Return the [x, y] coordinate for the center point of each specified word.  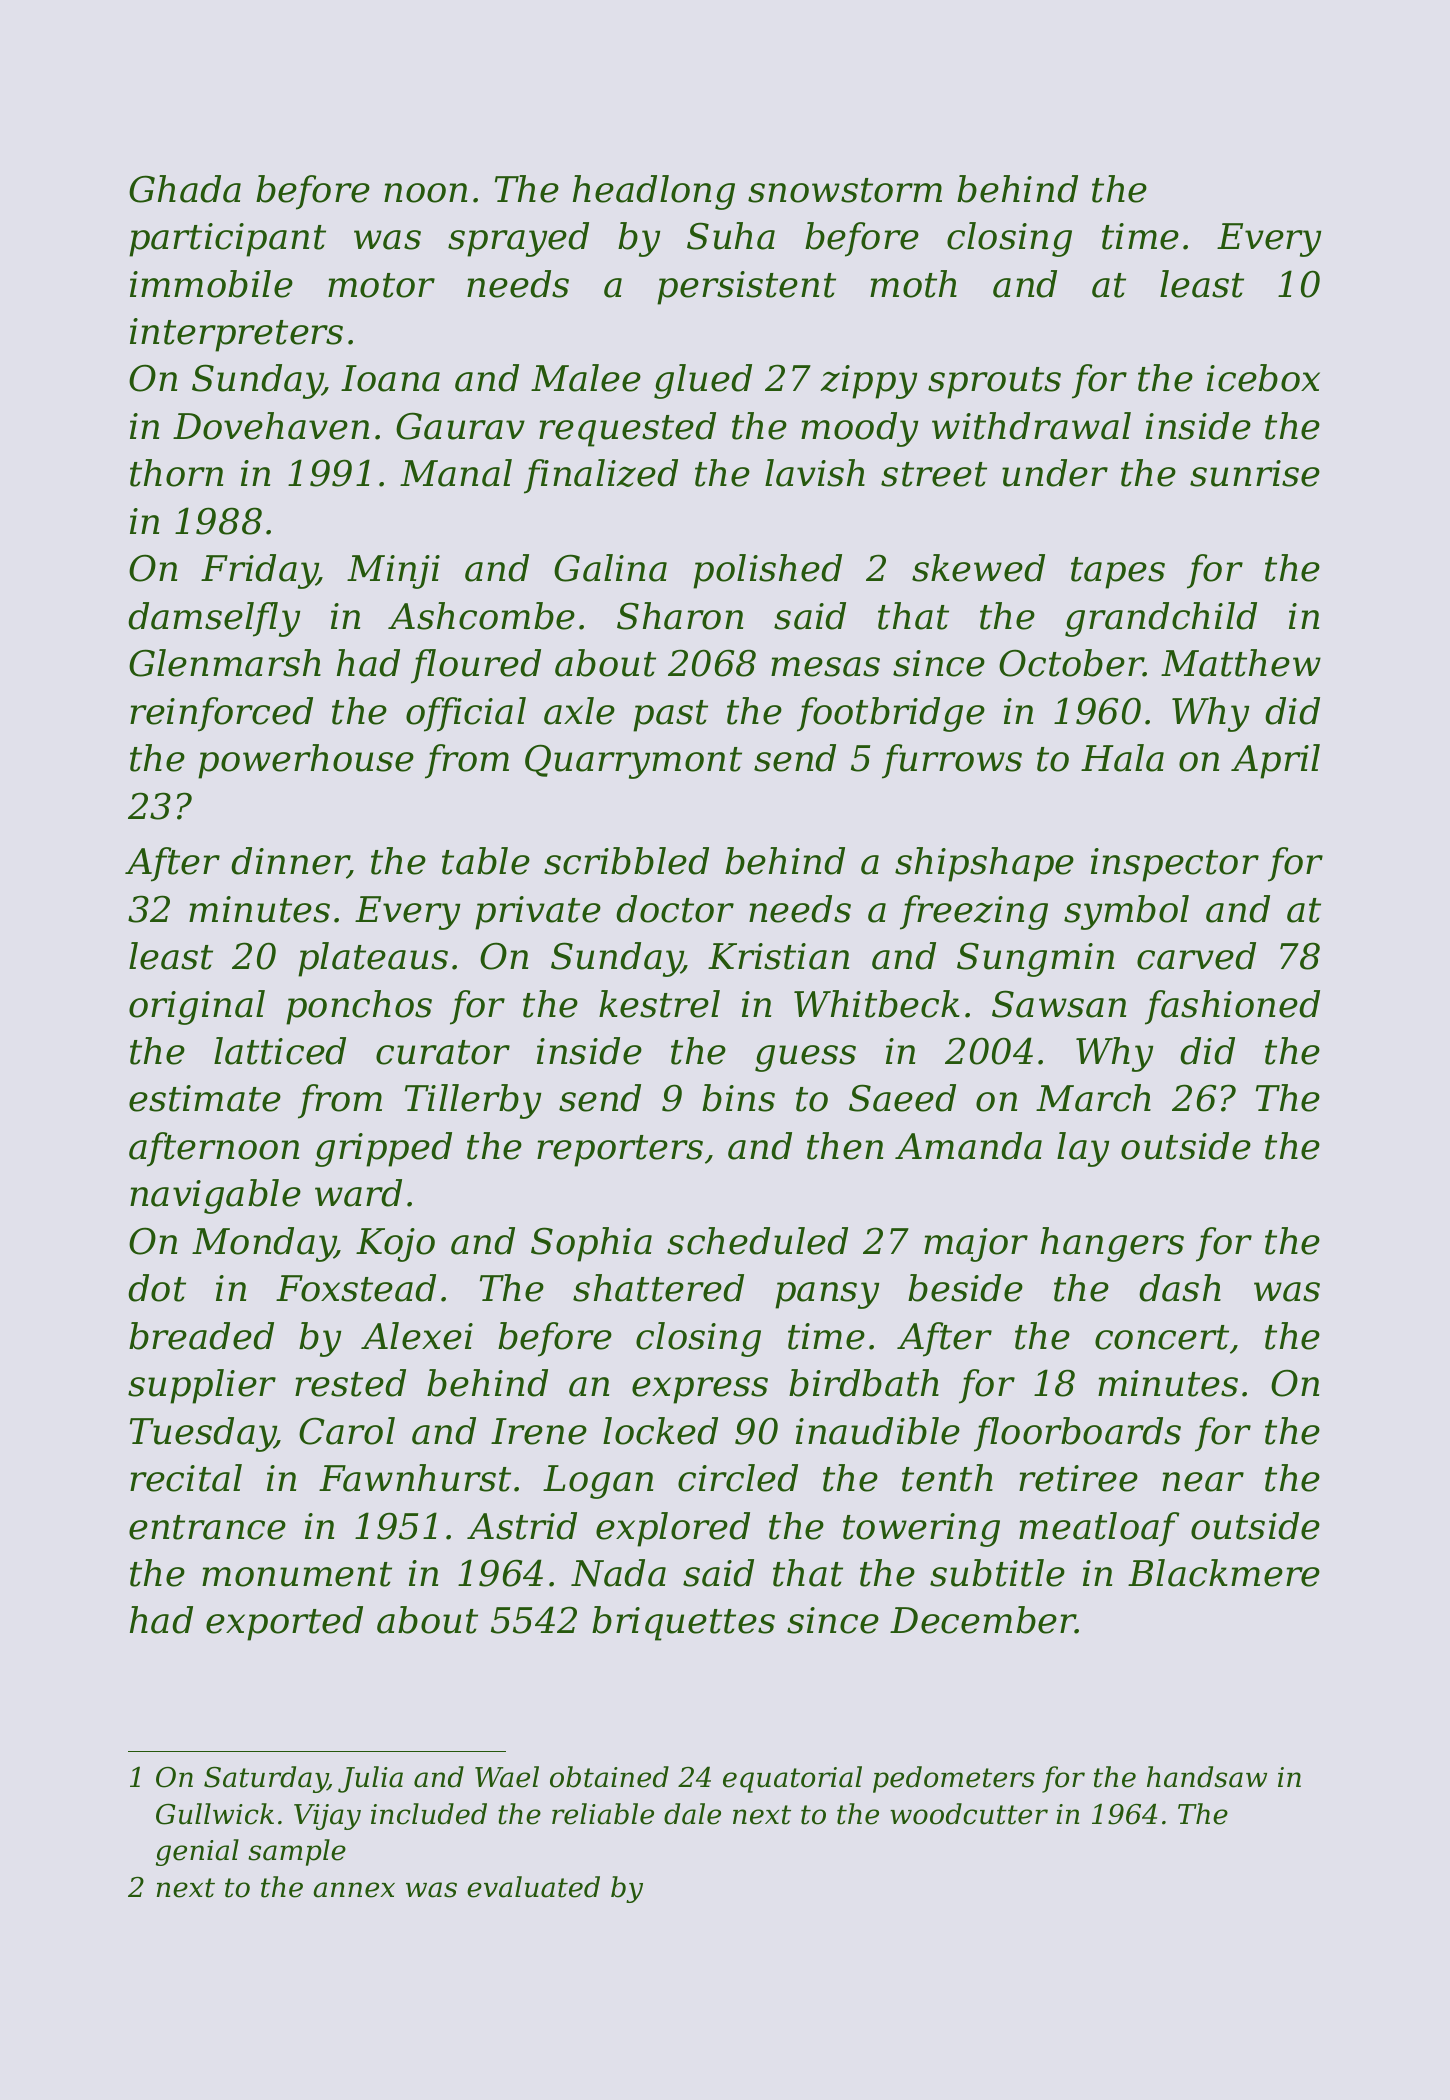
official [466, 714]
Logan [598, 1482]
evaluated [533, 1887]
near [1203, 1482]
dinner [289, 862]
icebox [1263, 378]
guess [805, 1058]
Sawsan [1059, 1004]
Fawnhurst [415, 1478]
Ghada [185, 189]
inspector [1175, 865]
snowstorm [845, 190]
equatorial [792, 1779]
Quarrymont [633, 761]
